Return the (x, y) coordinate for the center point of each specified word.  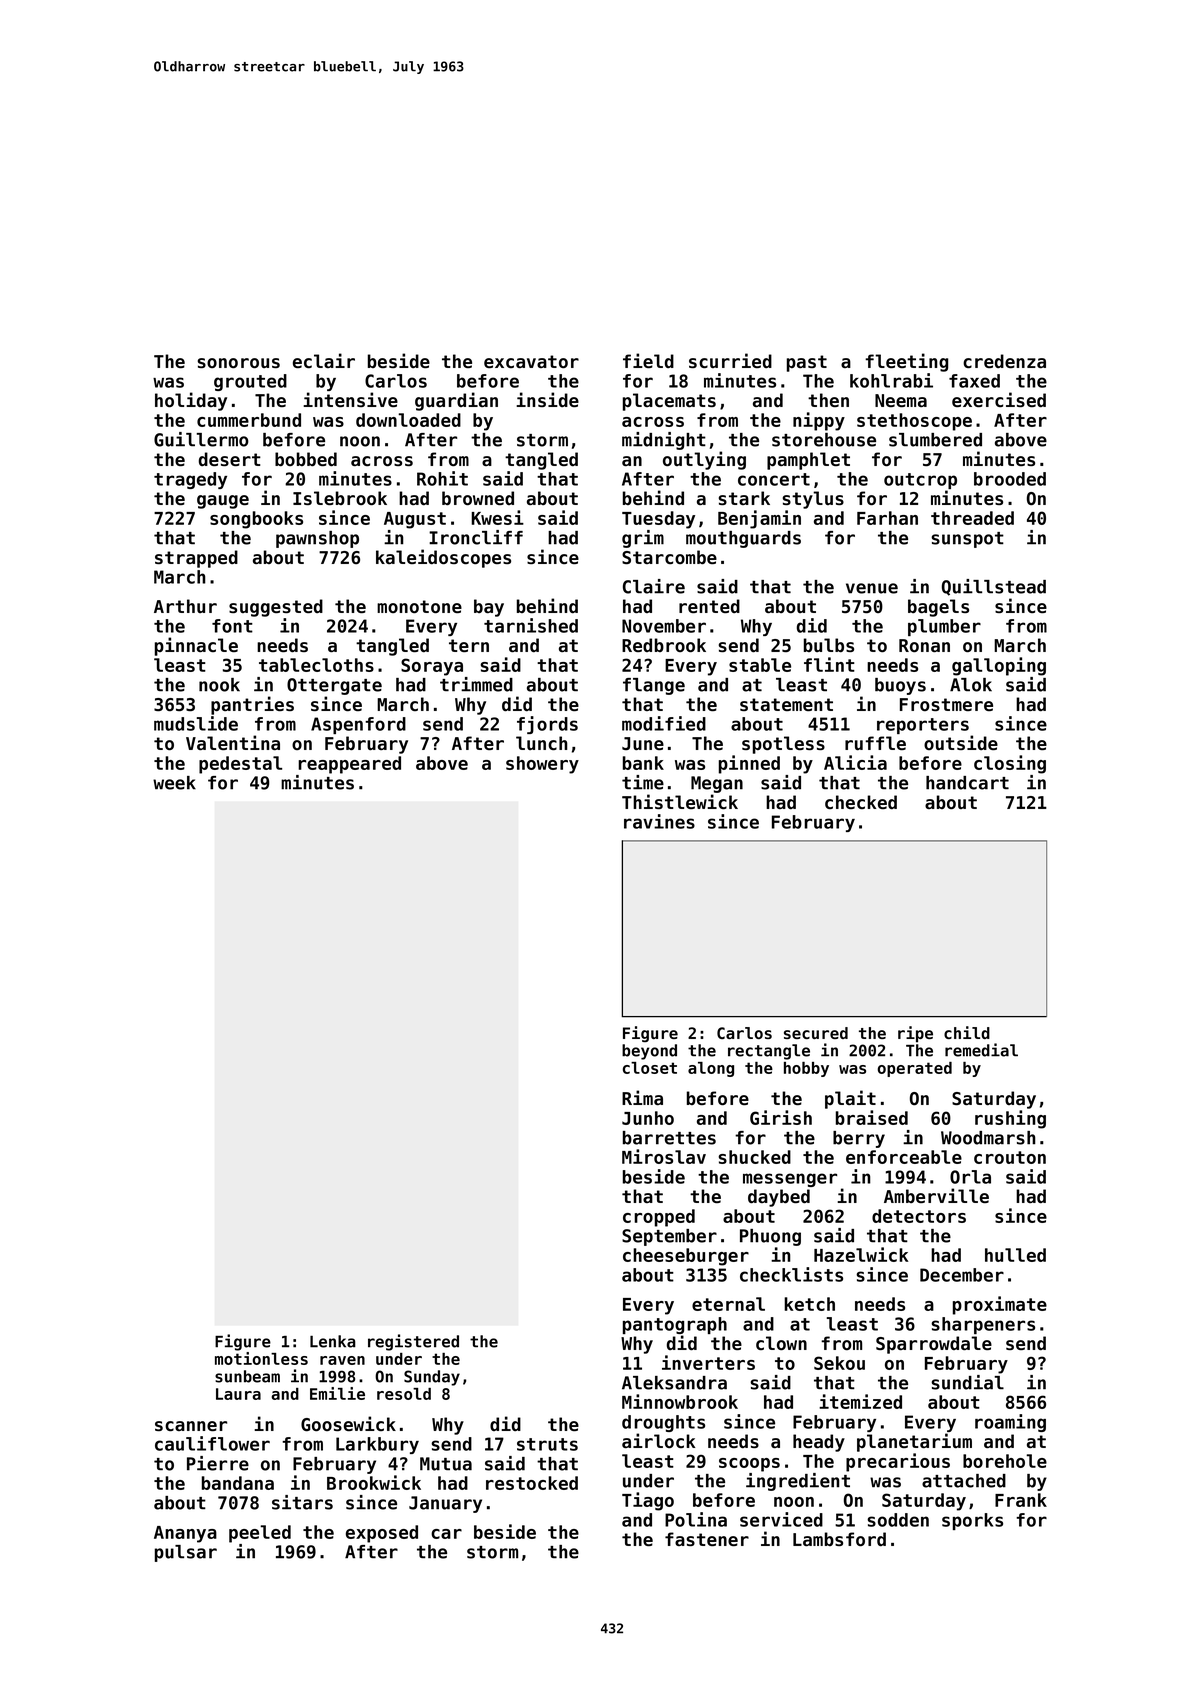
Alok (971, 685)
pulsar (186, 1553)
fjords (547, 725)
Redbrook (664, 645)
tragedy (190, 480)
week (174, 783)
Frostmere (946, 704)
